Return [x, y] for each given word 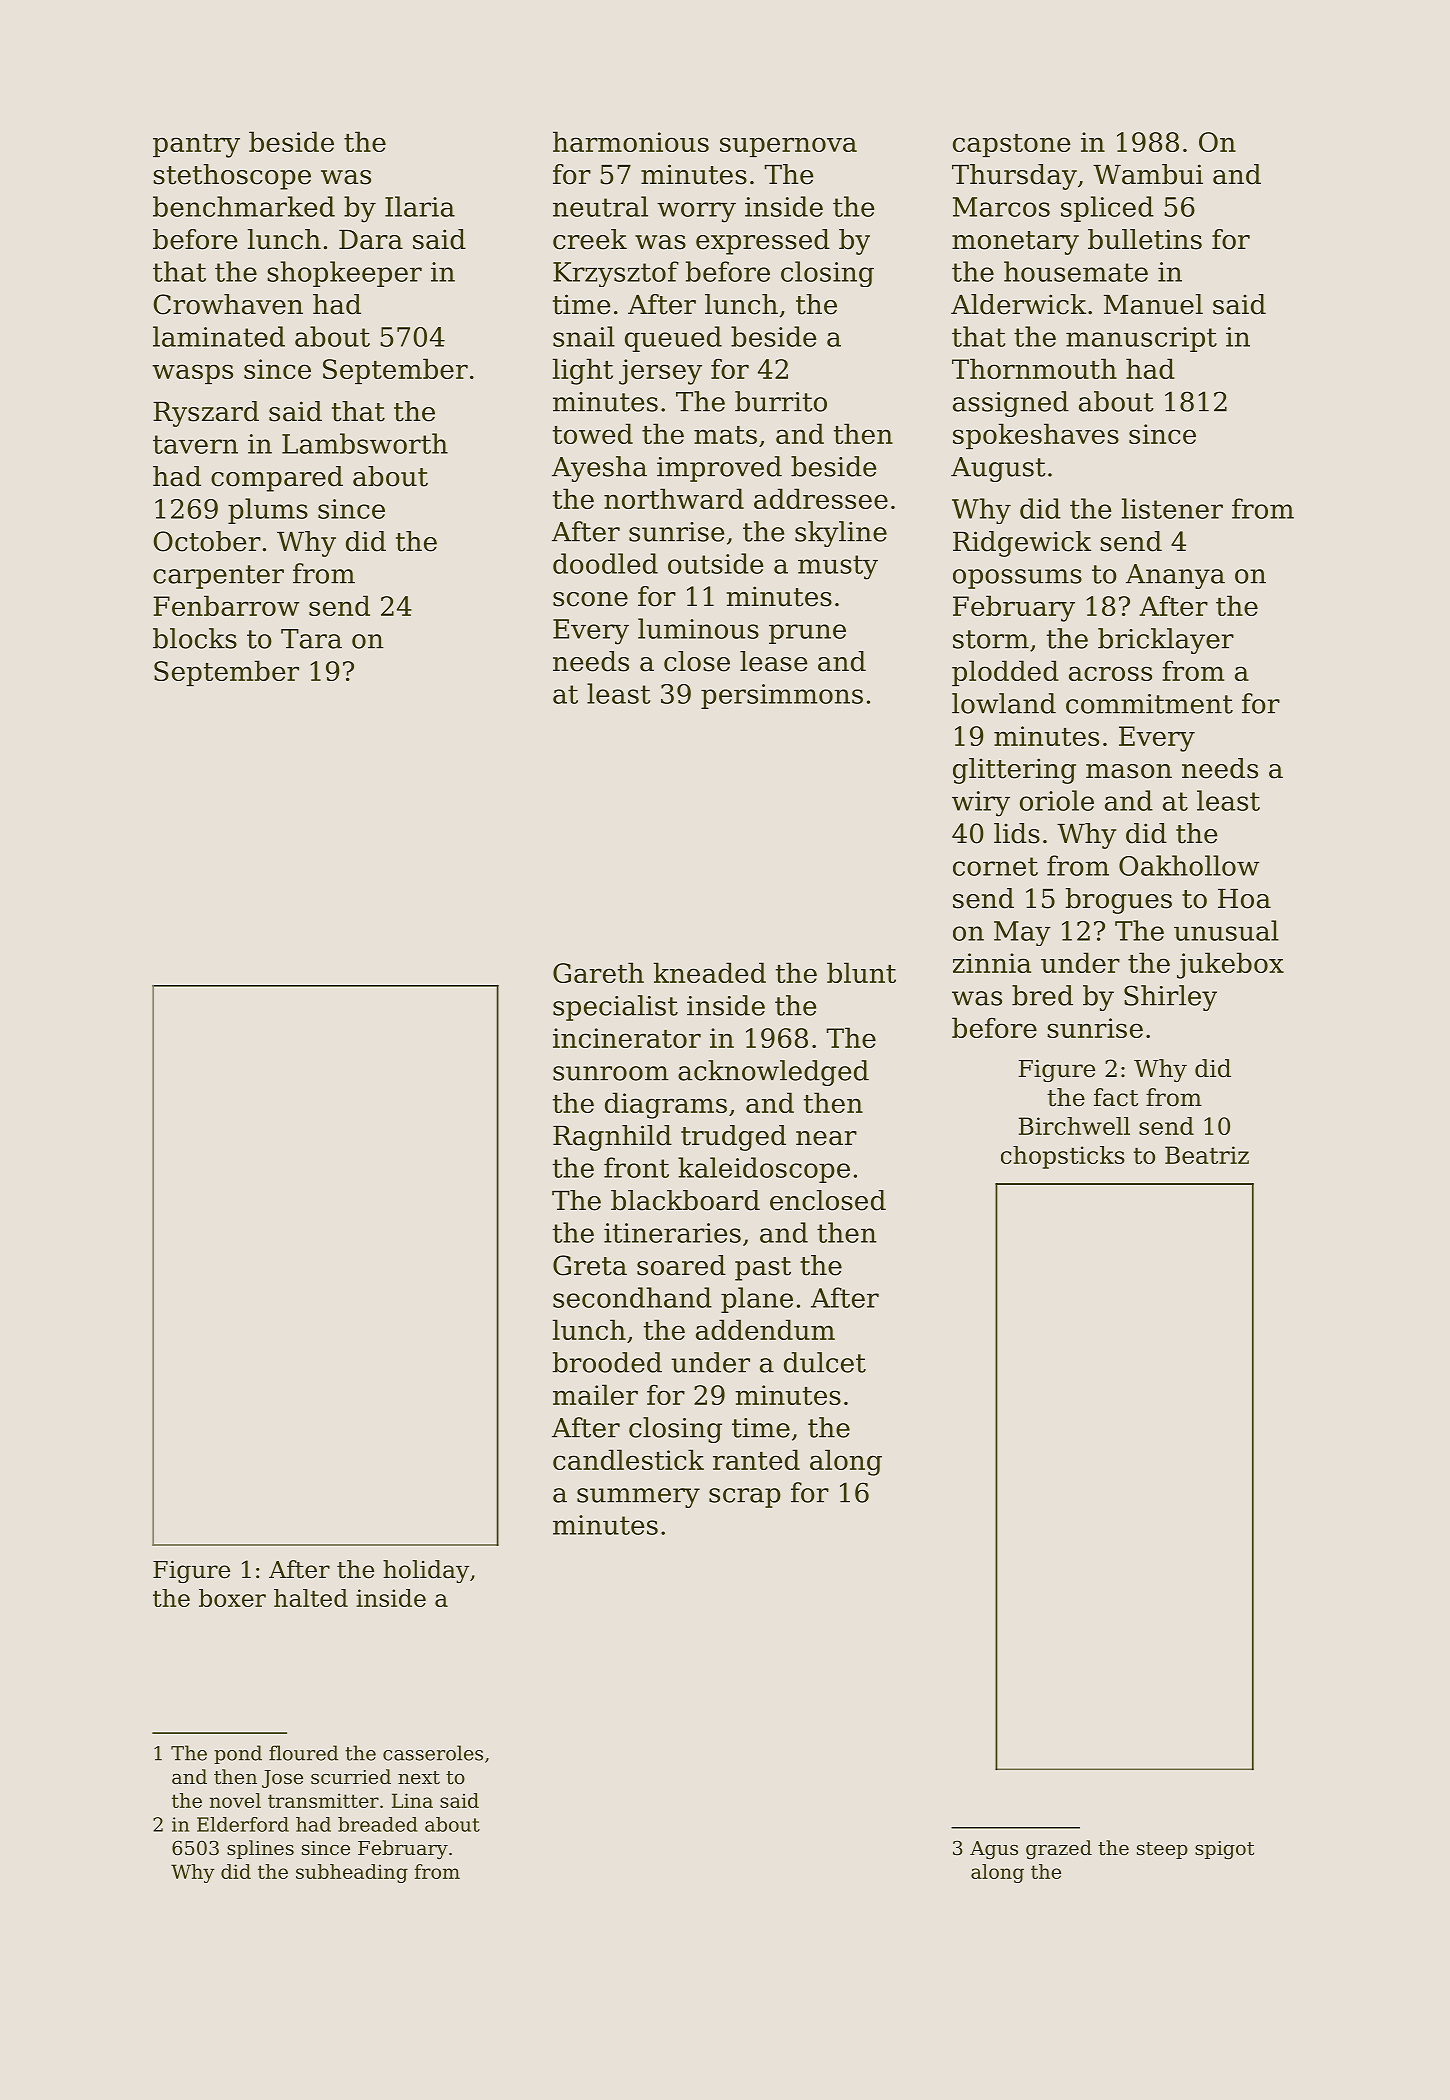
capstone [1011, 145]
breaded [378, 1824]
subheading [352, 1873]
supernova [788, 147]
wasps [192, 374]
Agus [994, 1850]
